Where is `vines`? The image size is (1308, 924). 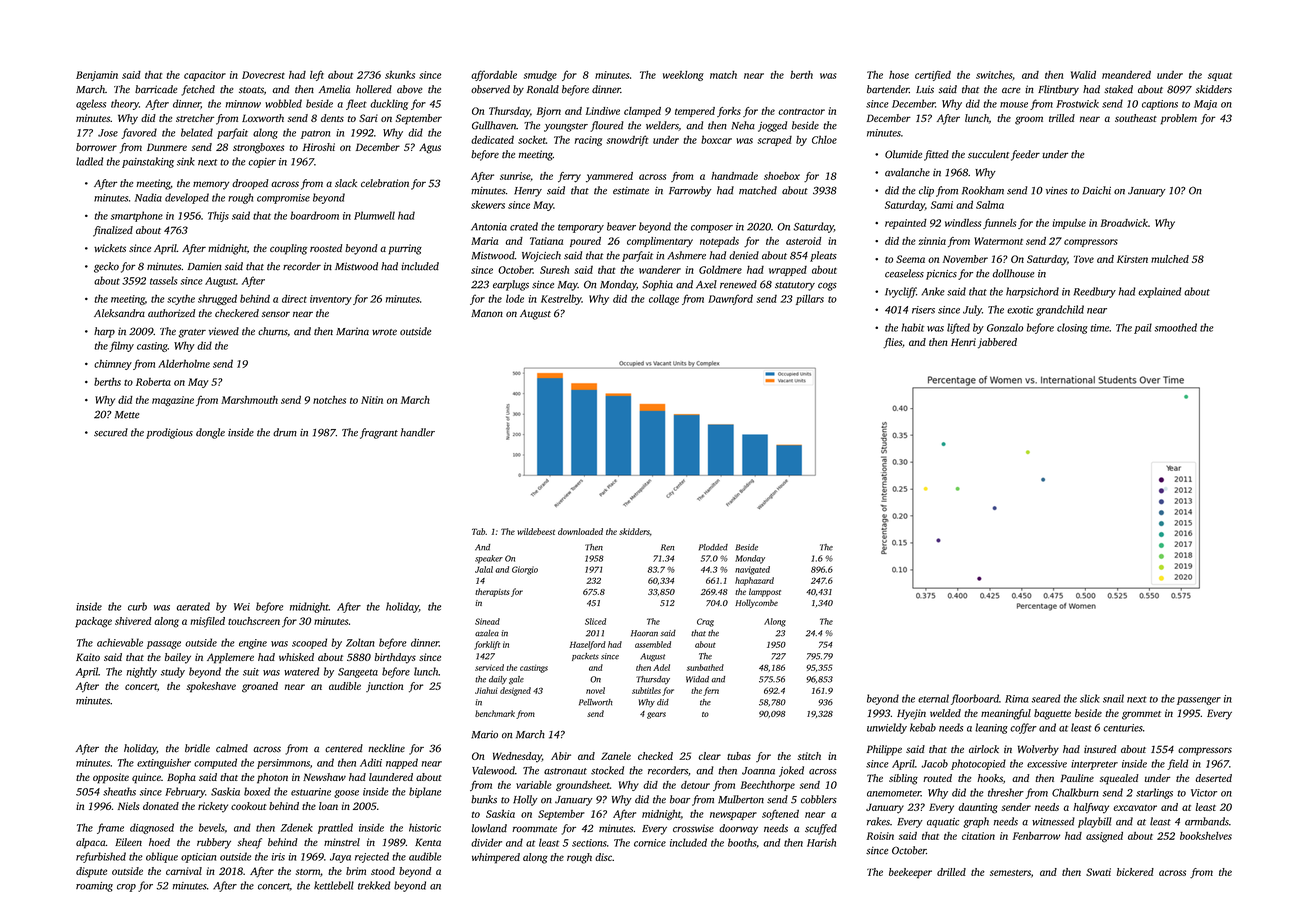
vines is located at coordinates (1056, 190).
